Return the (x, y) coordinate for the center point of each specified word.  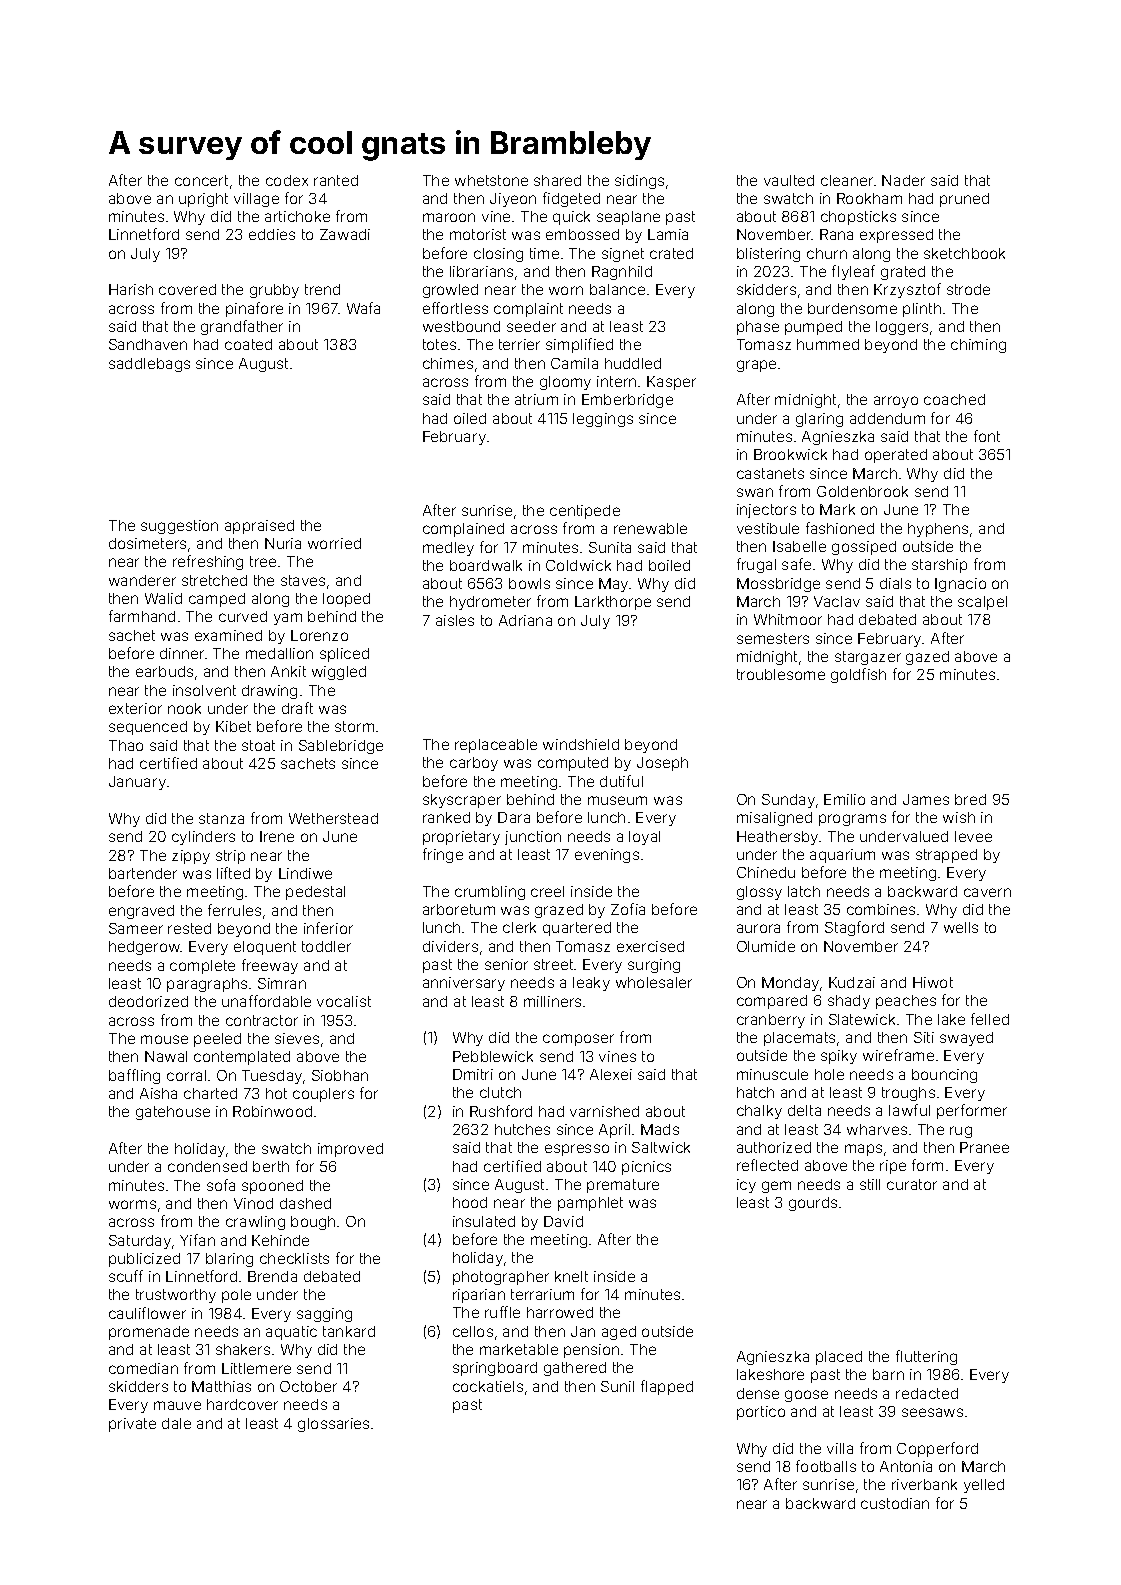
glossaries (333, 1425)
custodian (895, 1503)
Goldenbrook (862, 491)
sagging (324, 1315)
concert (201, 180)
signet (623, 255)
